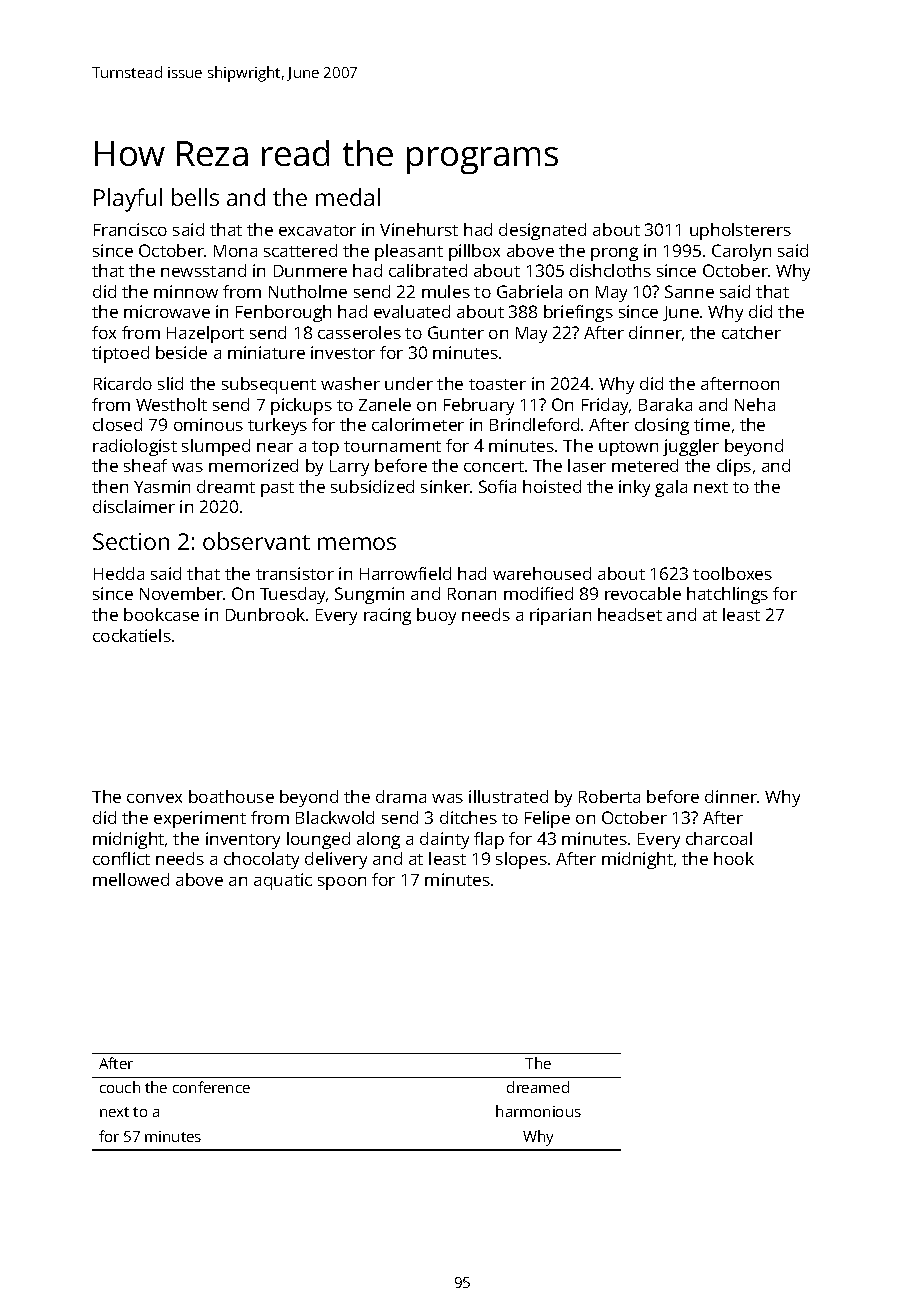 This screenshot has height=1316, width=908. Describe the element at coordinates (727, 595) in the screenshot. I see `hatchlings` at that location.
